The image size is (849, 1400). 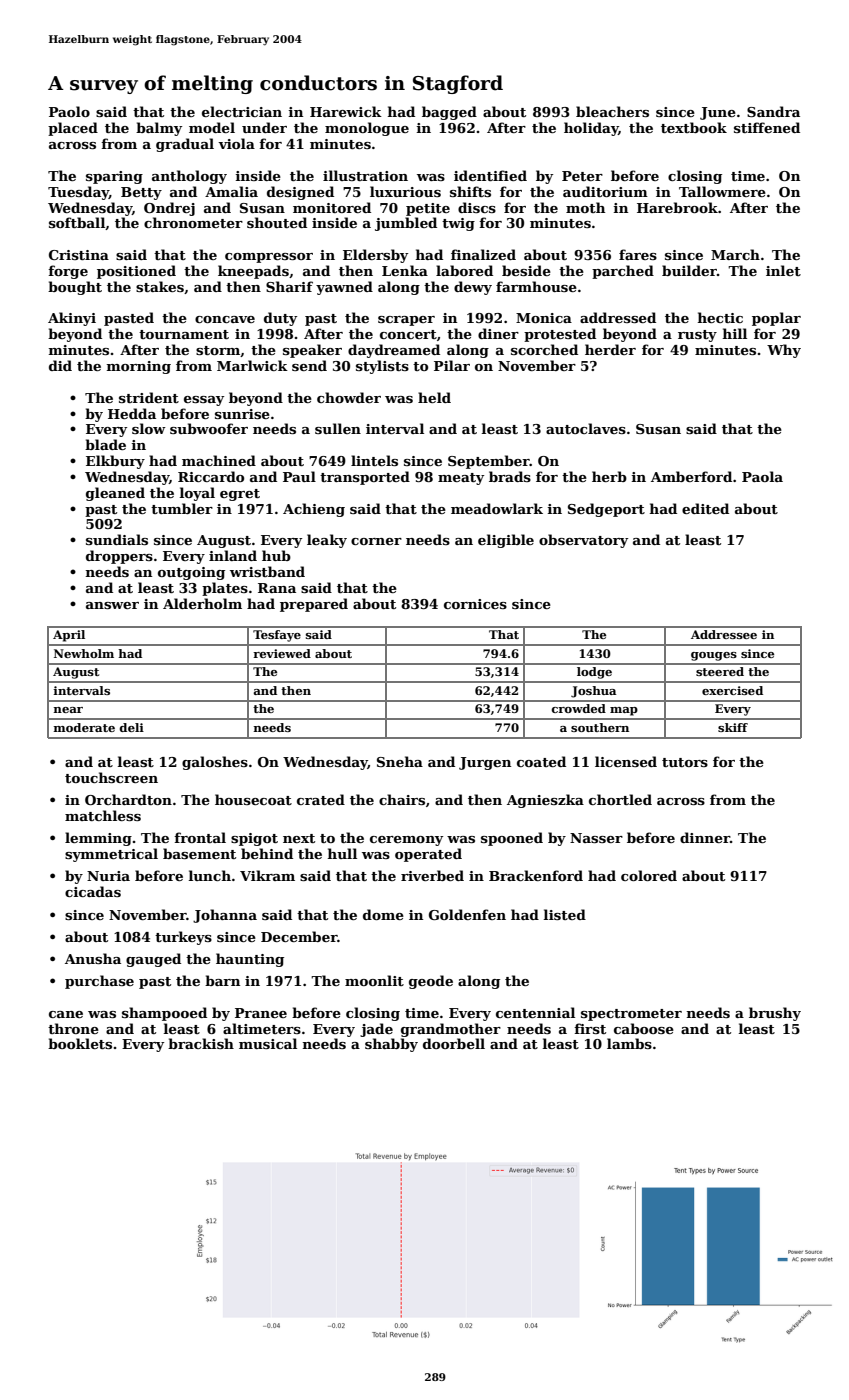 I want to click on Amberford, so click(x=691, y=476).
